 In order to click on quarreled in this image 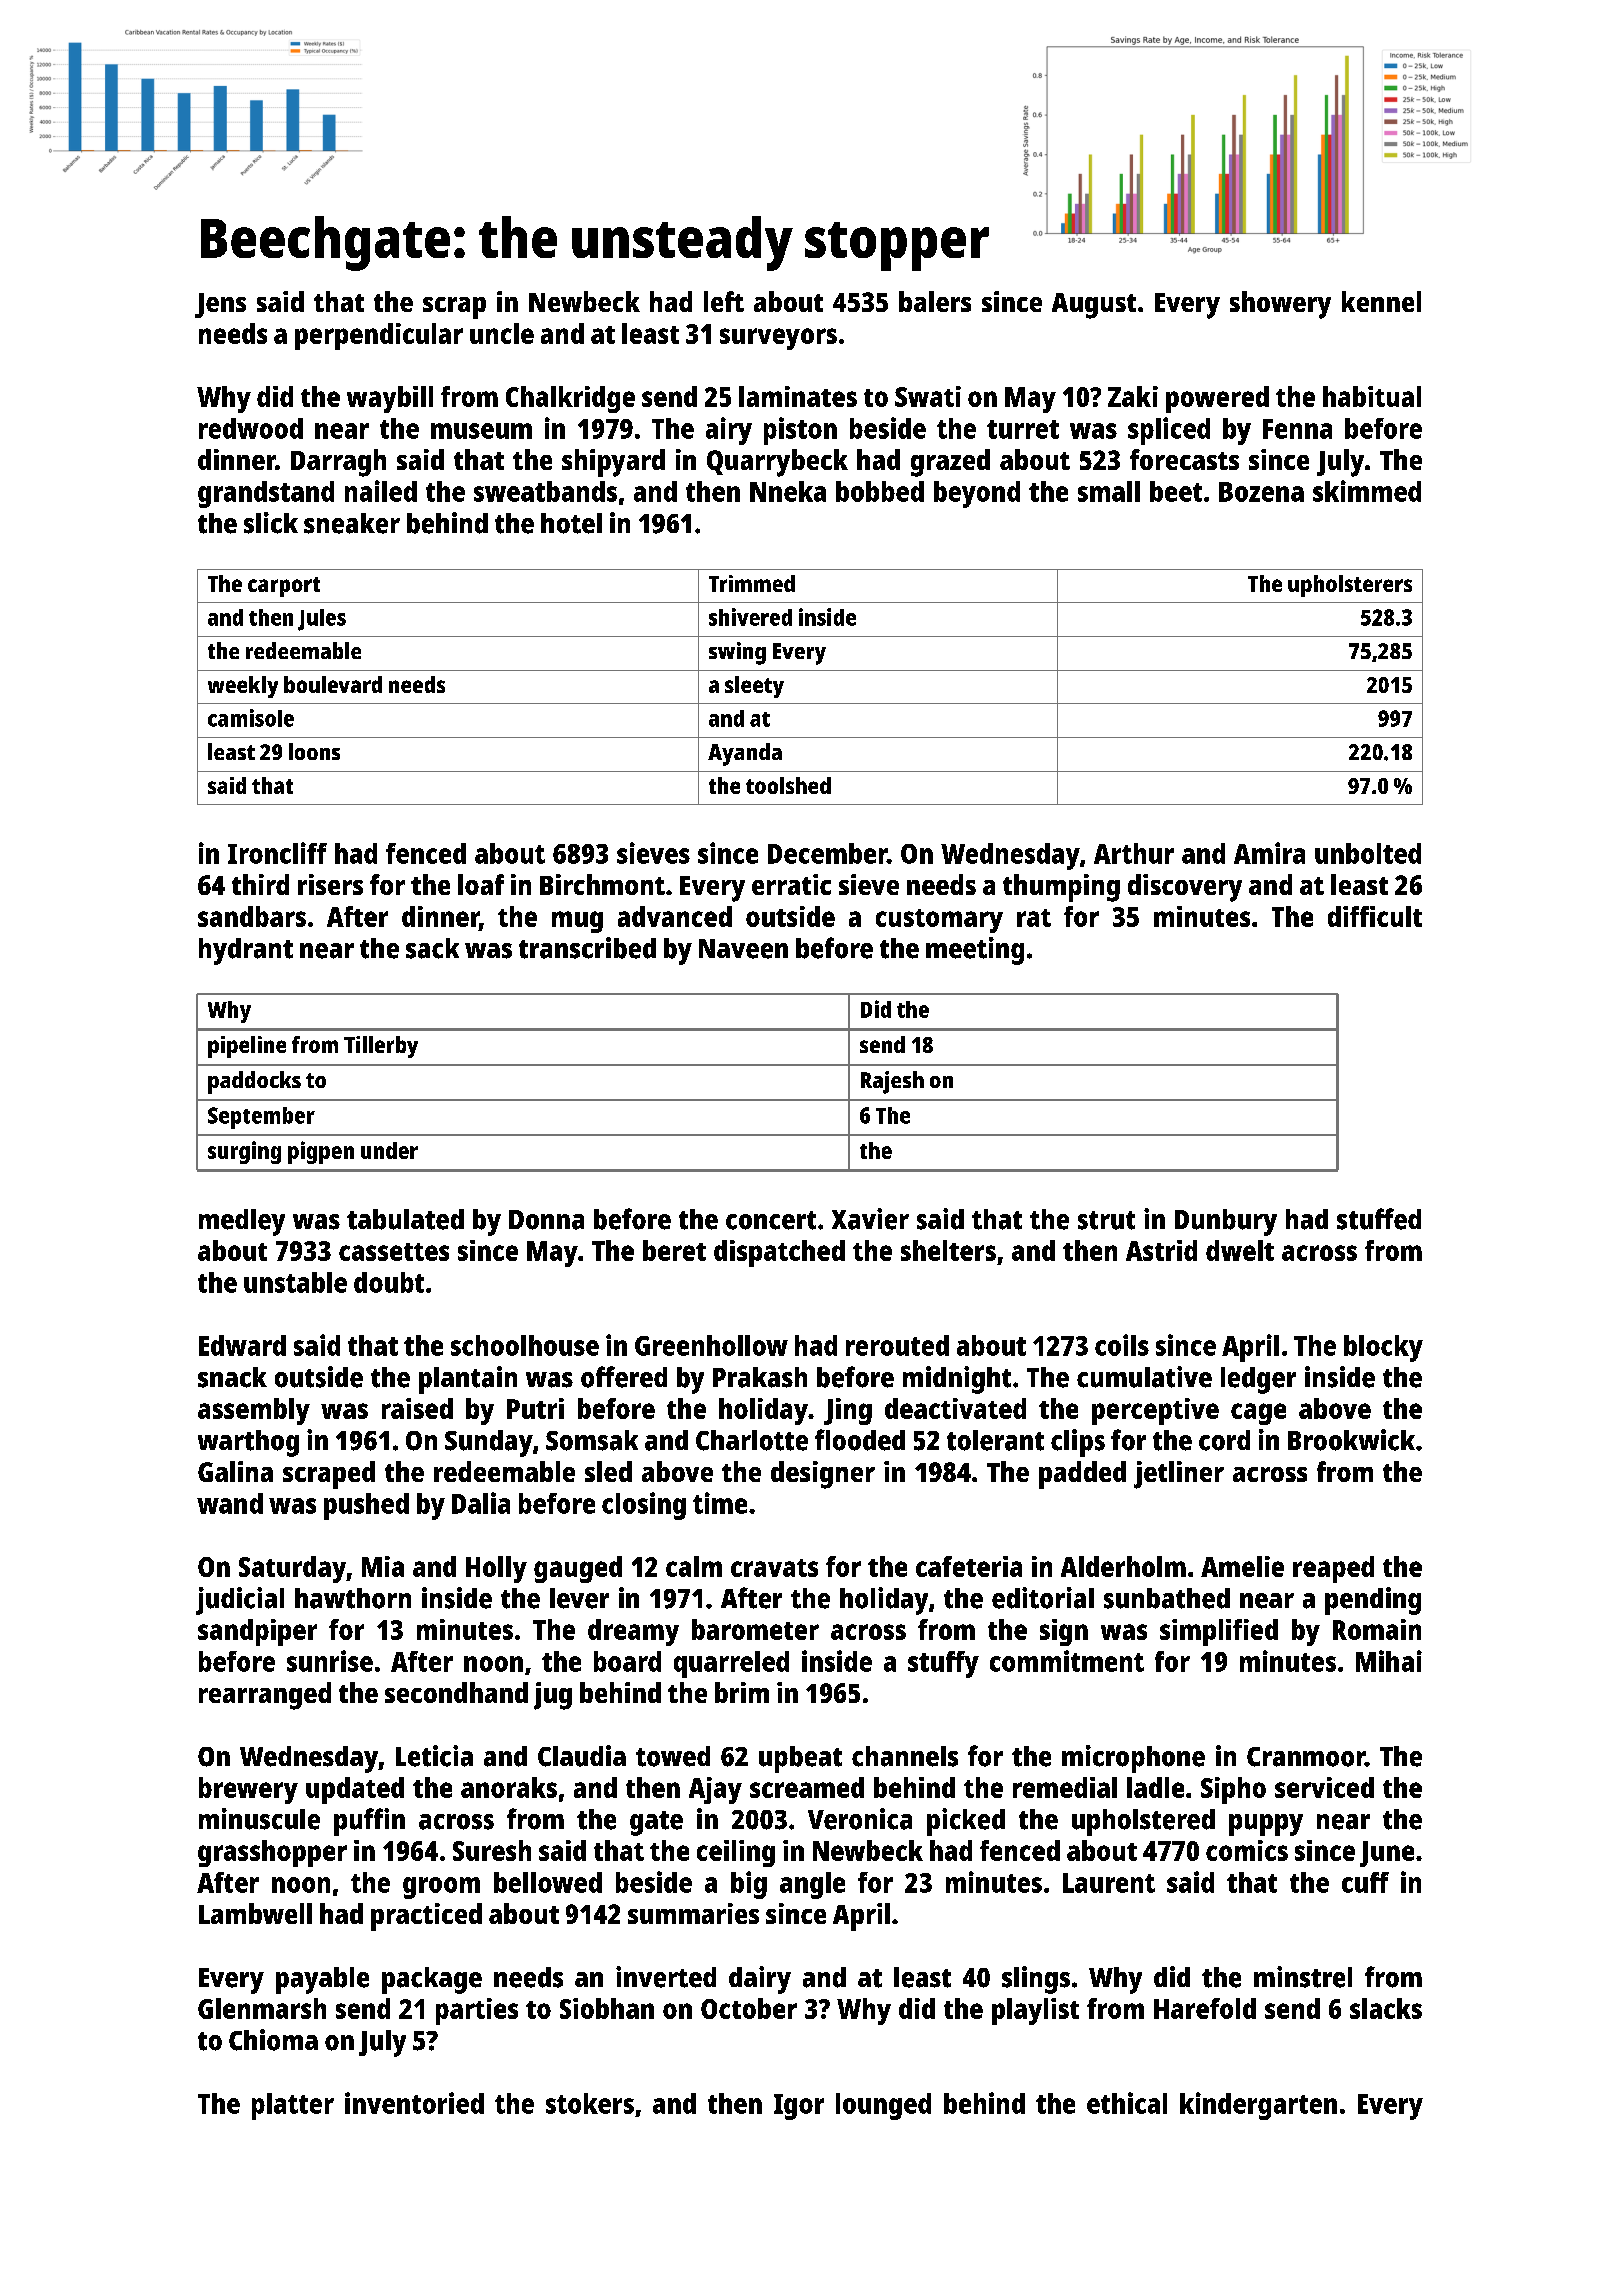, I will do `click(731, 1664)`.
